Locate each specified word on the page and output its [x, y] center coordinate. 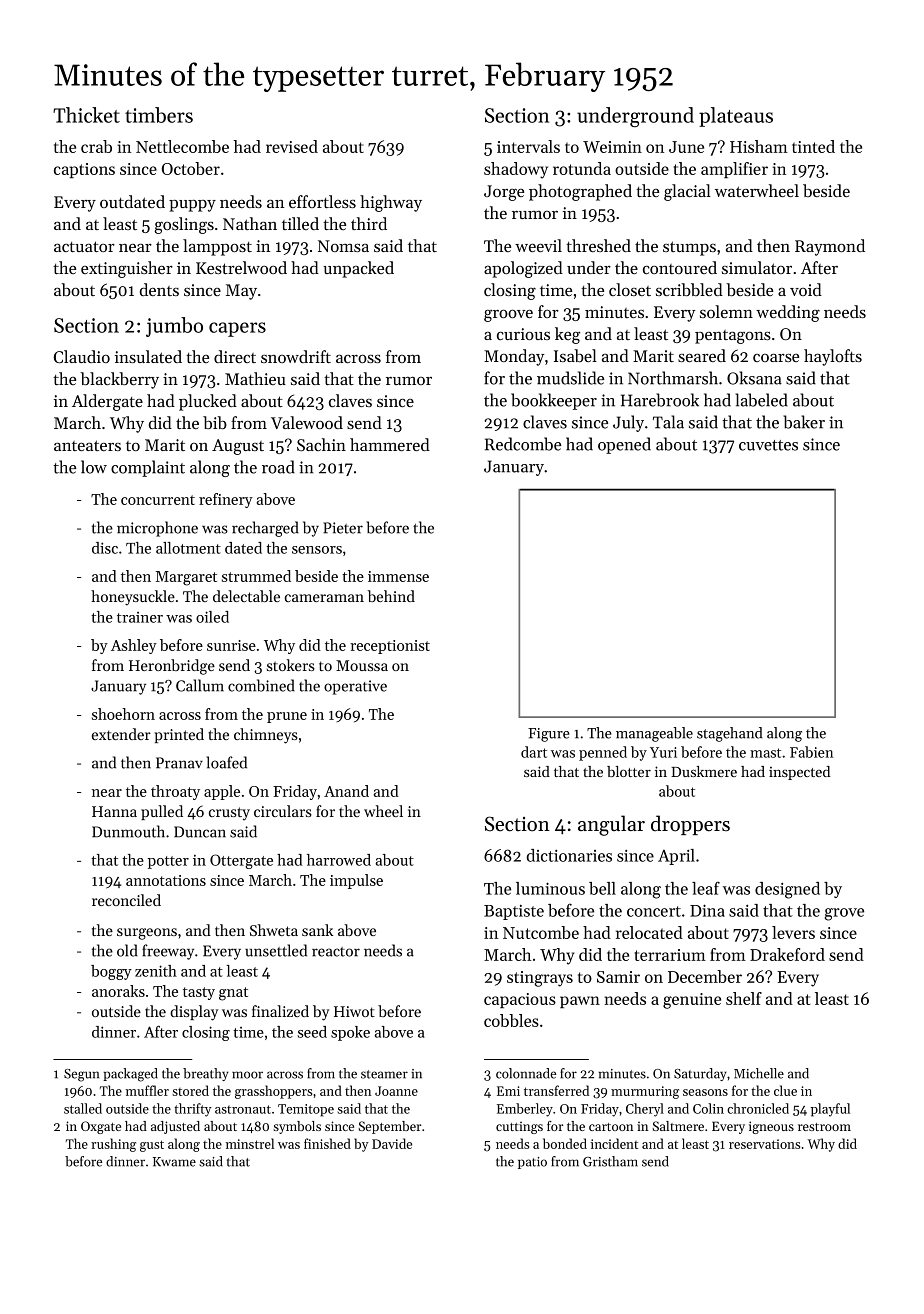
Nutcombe [541, 932]
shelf [744, 998]
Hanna [114, 811]
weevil [538, 245]
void [806, 289]
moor [247, 1075]
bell [602, 888]
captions [84, 170]
